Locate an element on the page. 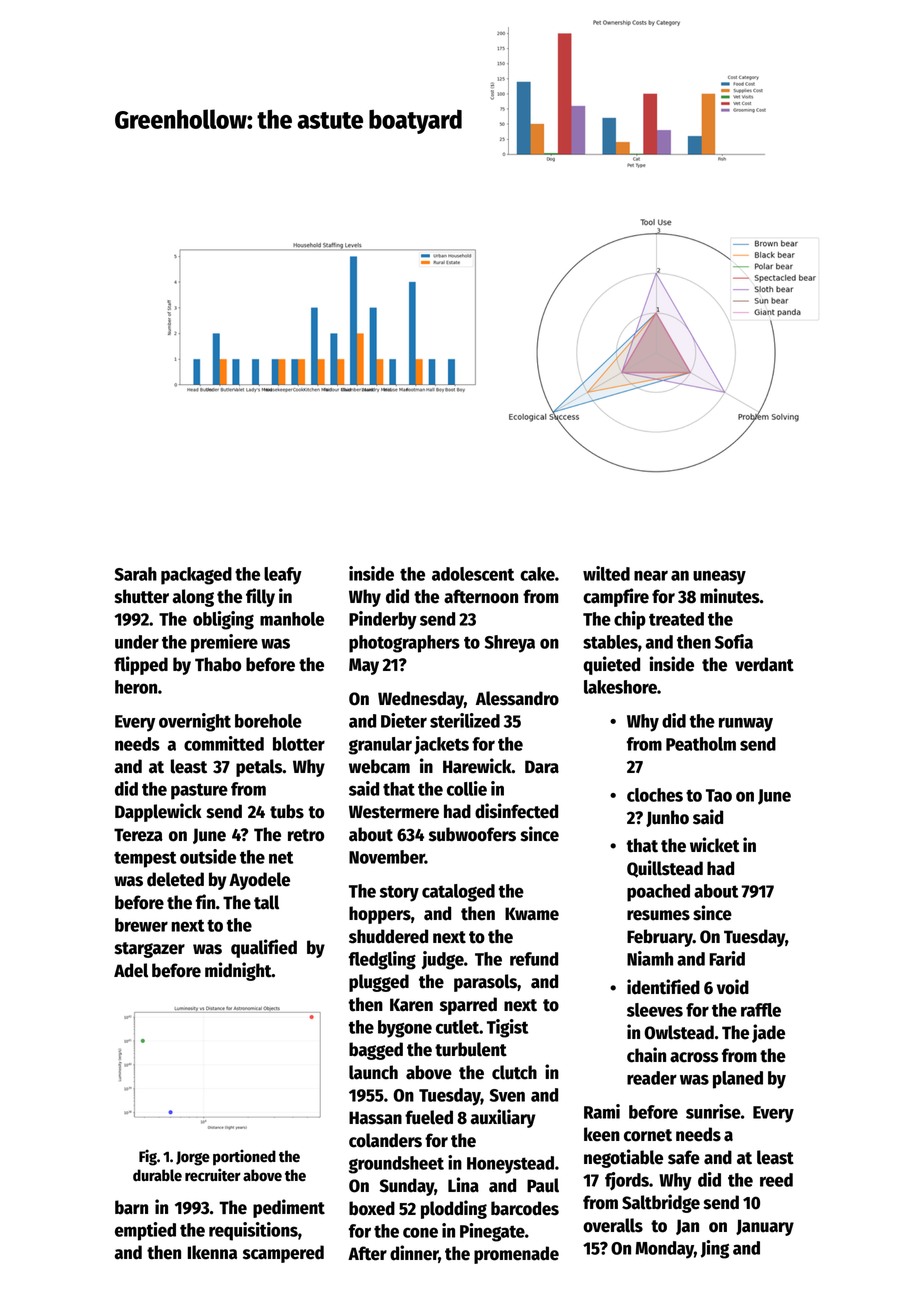  Shreya is located at coordinates (510, 644).
